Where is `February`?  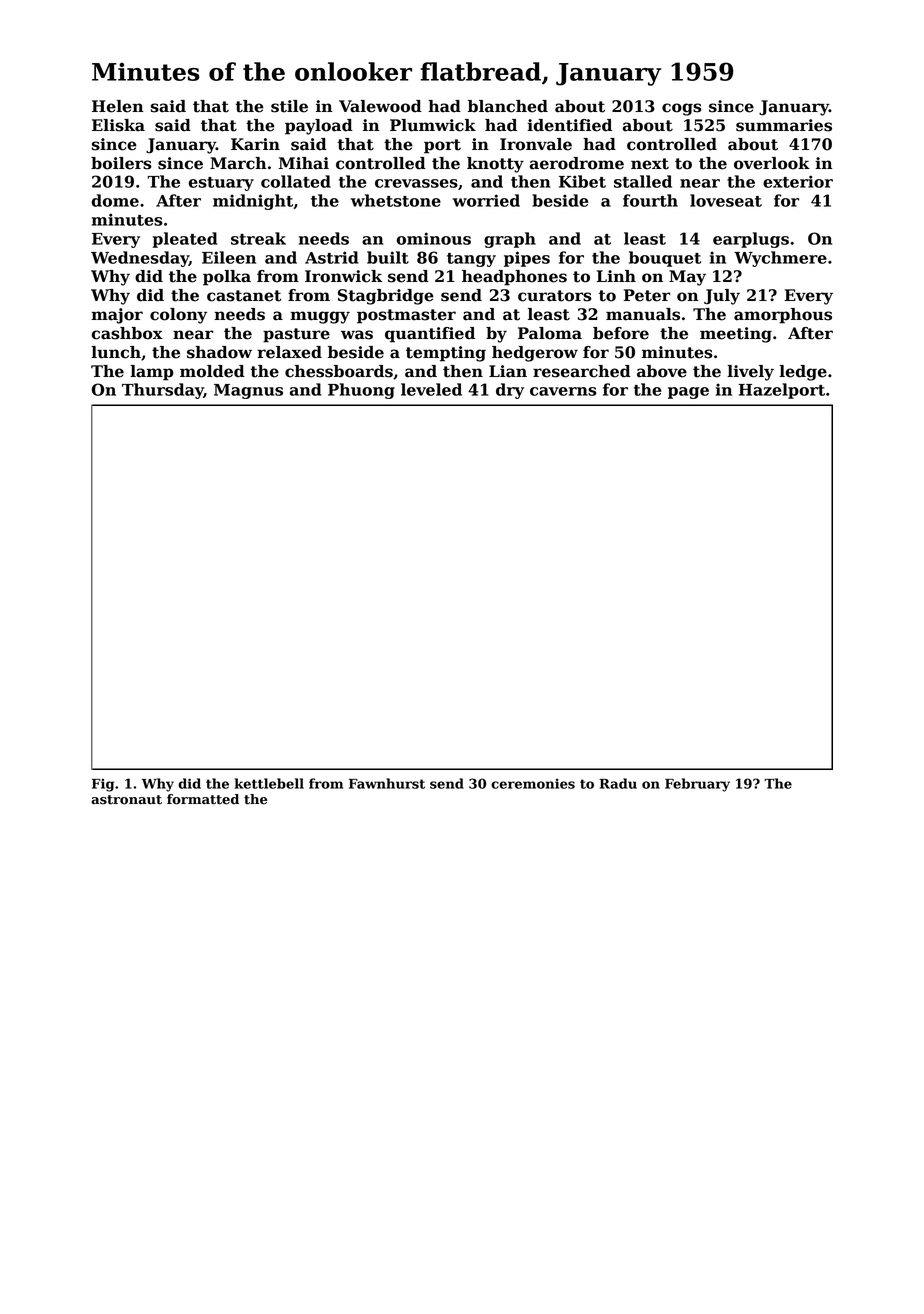 February is located at coordinates (697, 785).
